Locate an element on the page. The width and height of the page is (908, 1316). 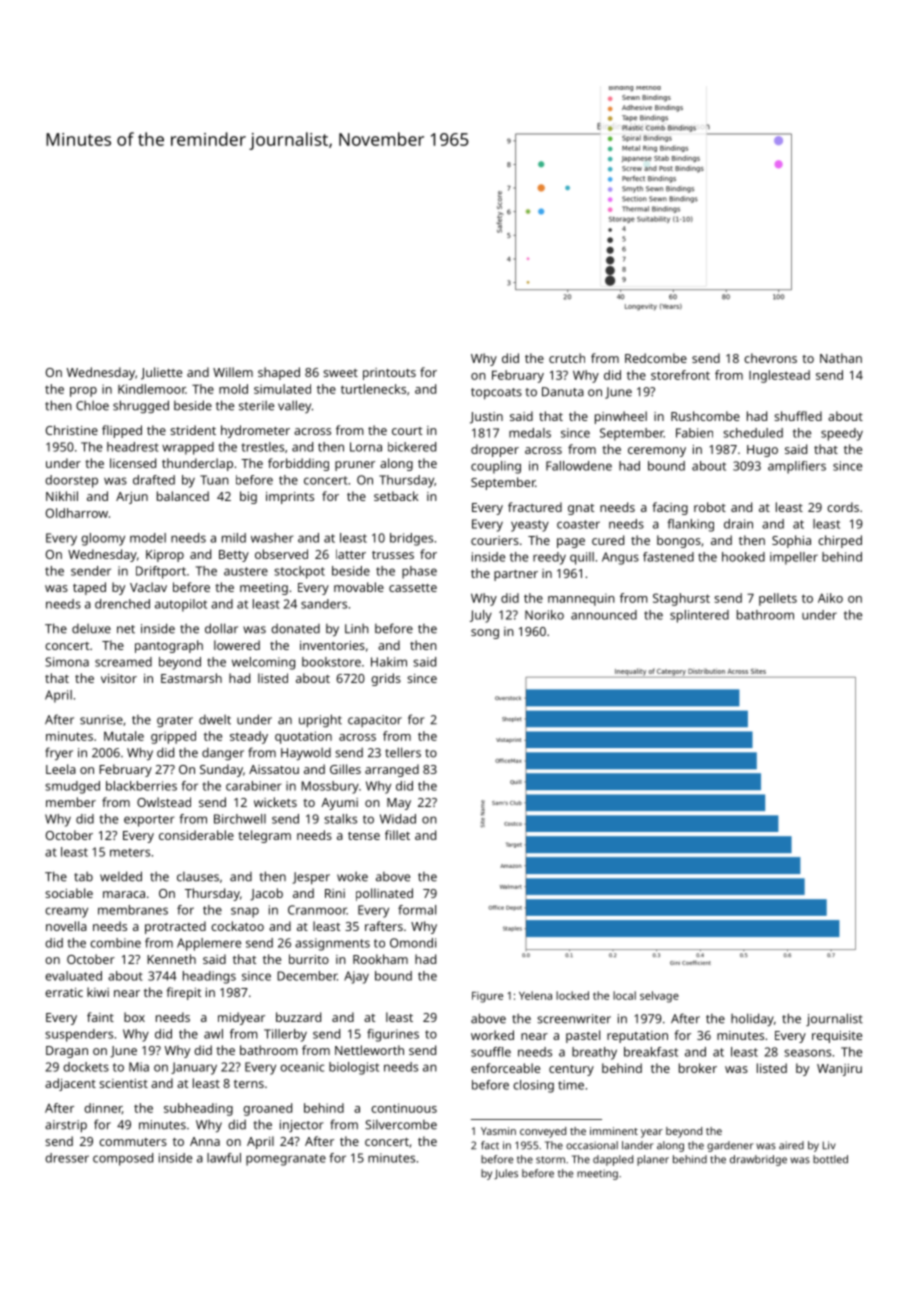
splintered is located at coordinates (699, 616).
